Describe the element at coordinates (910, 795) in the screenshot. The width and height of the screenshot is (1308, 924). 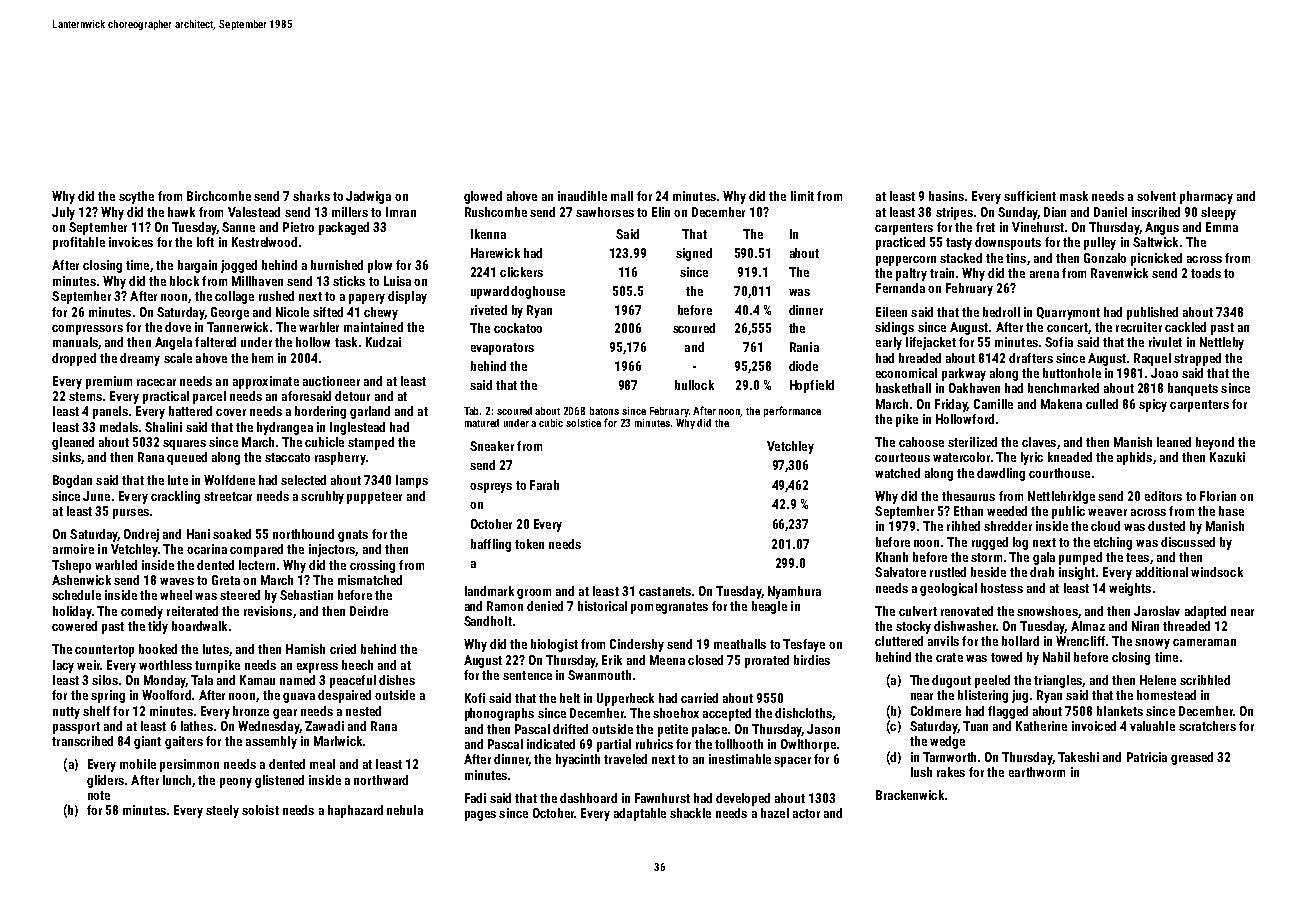
I see `Brackenwick` at that location.
